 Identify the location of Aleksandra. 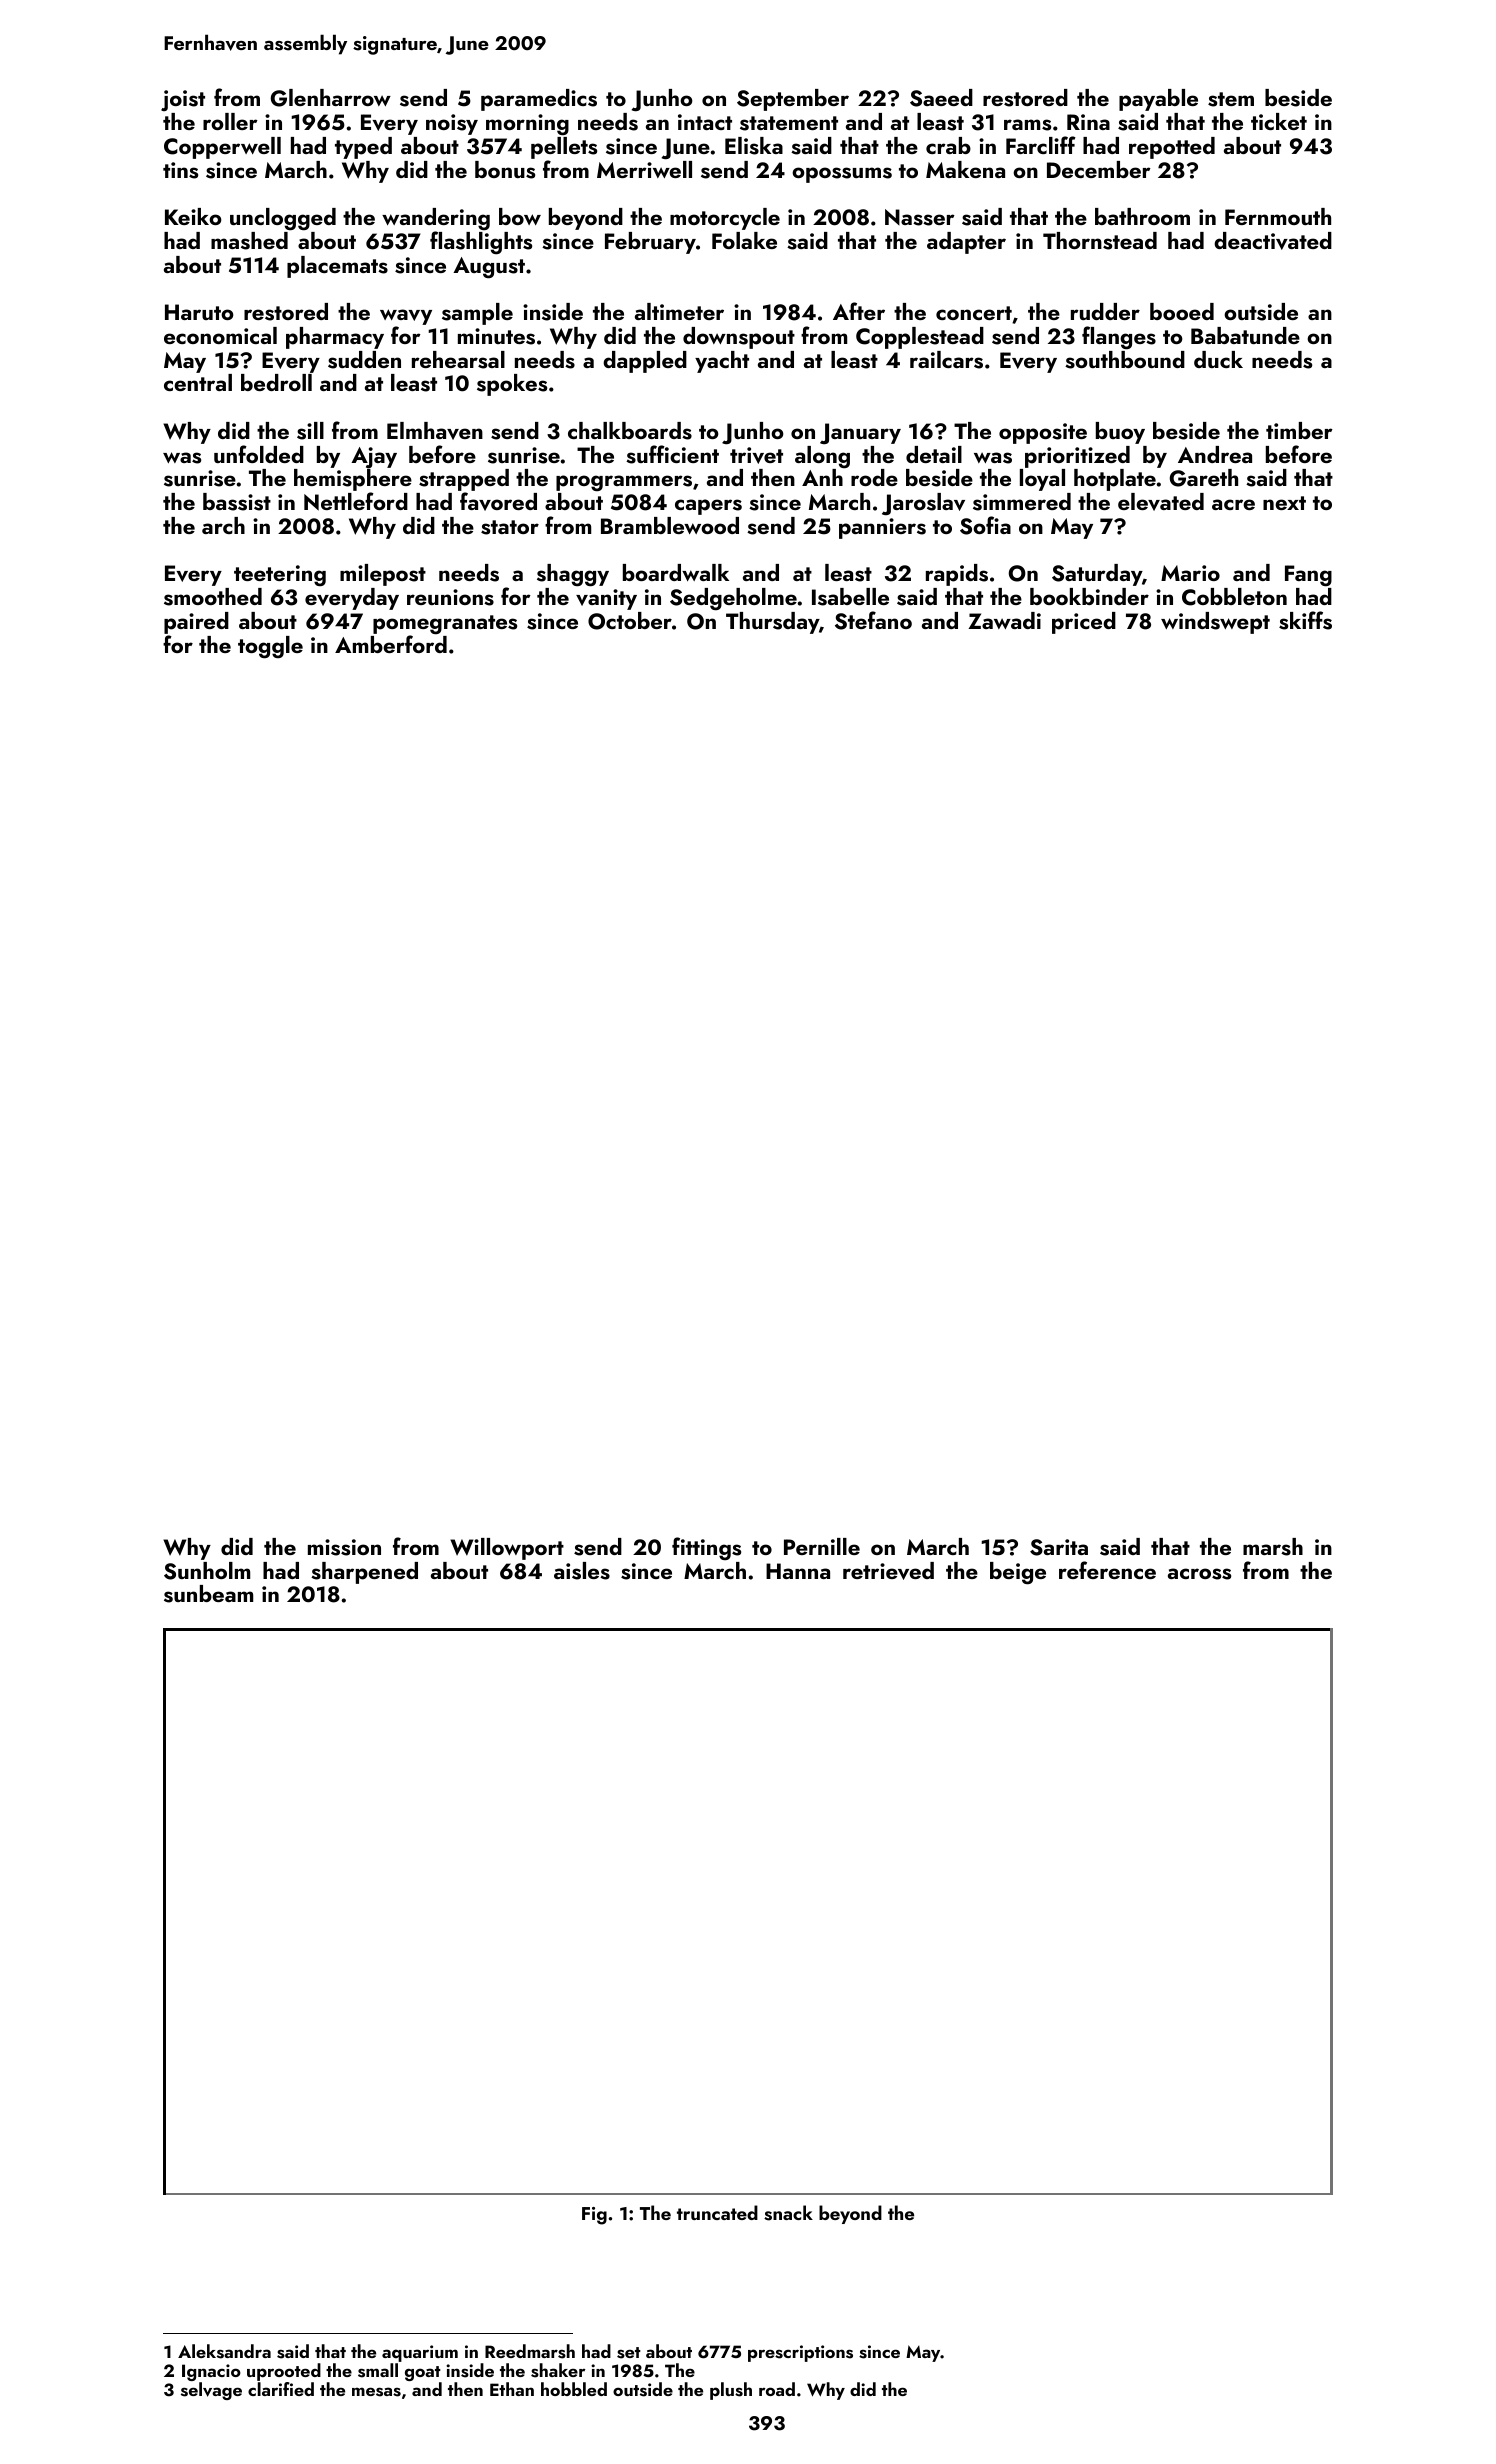
(224, 2351).
